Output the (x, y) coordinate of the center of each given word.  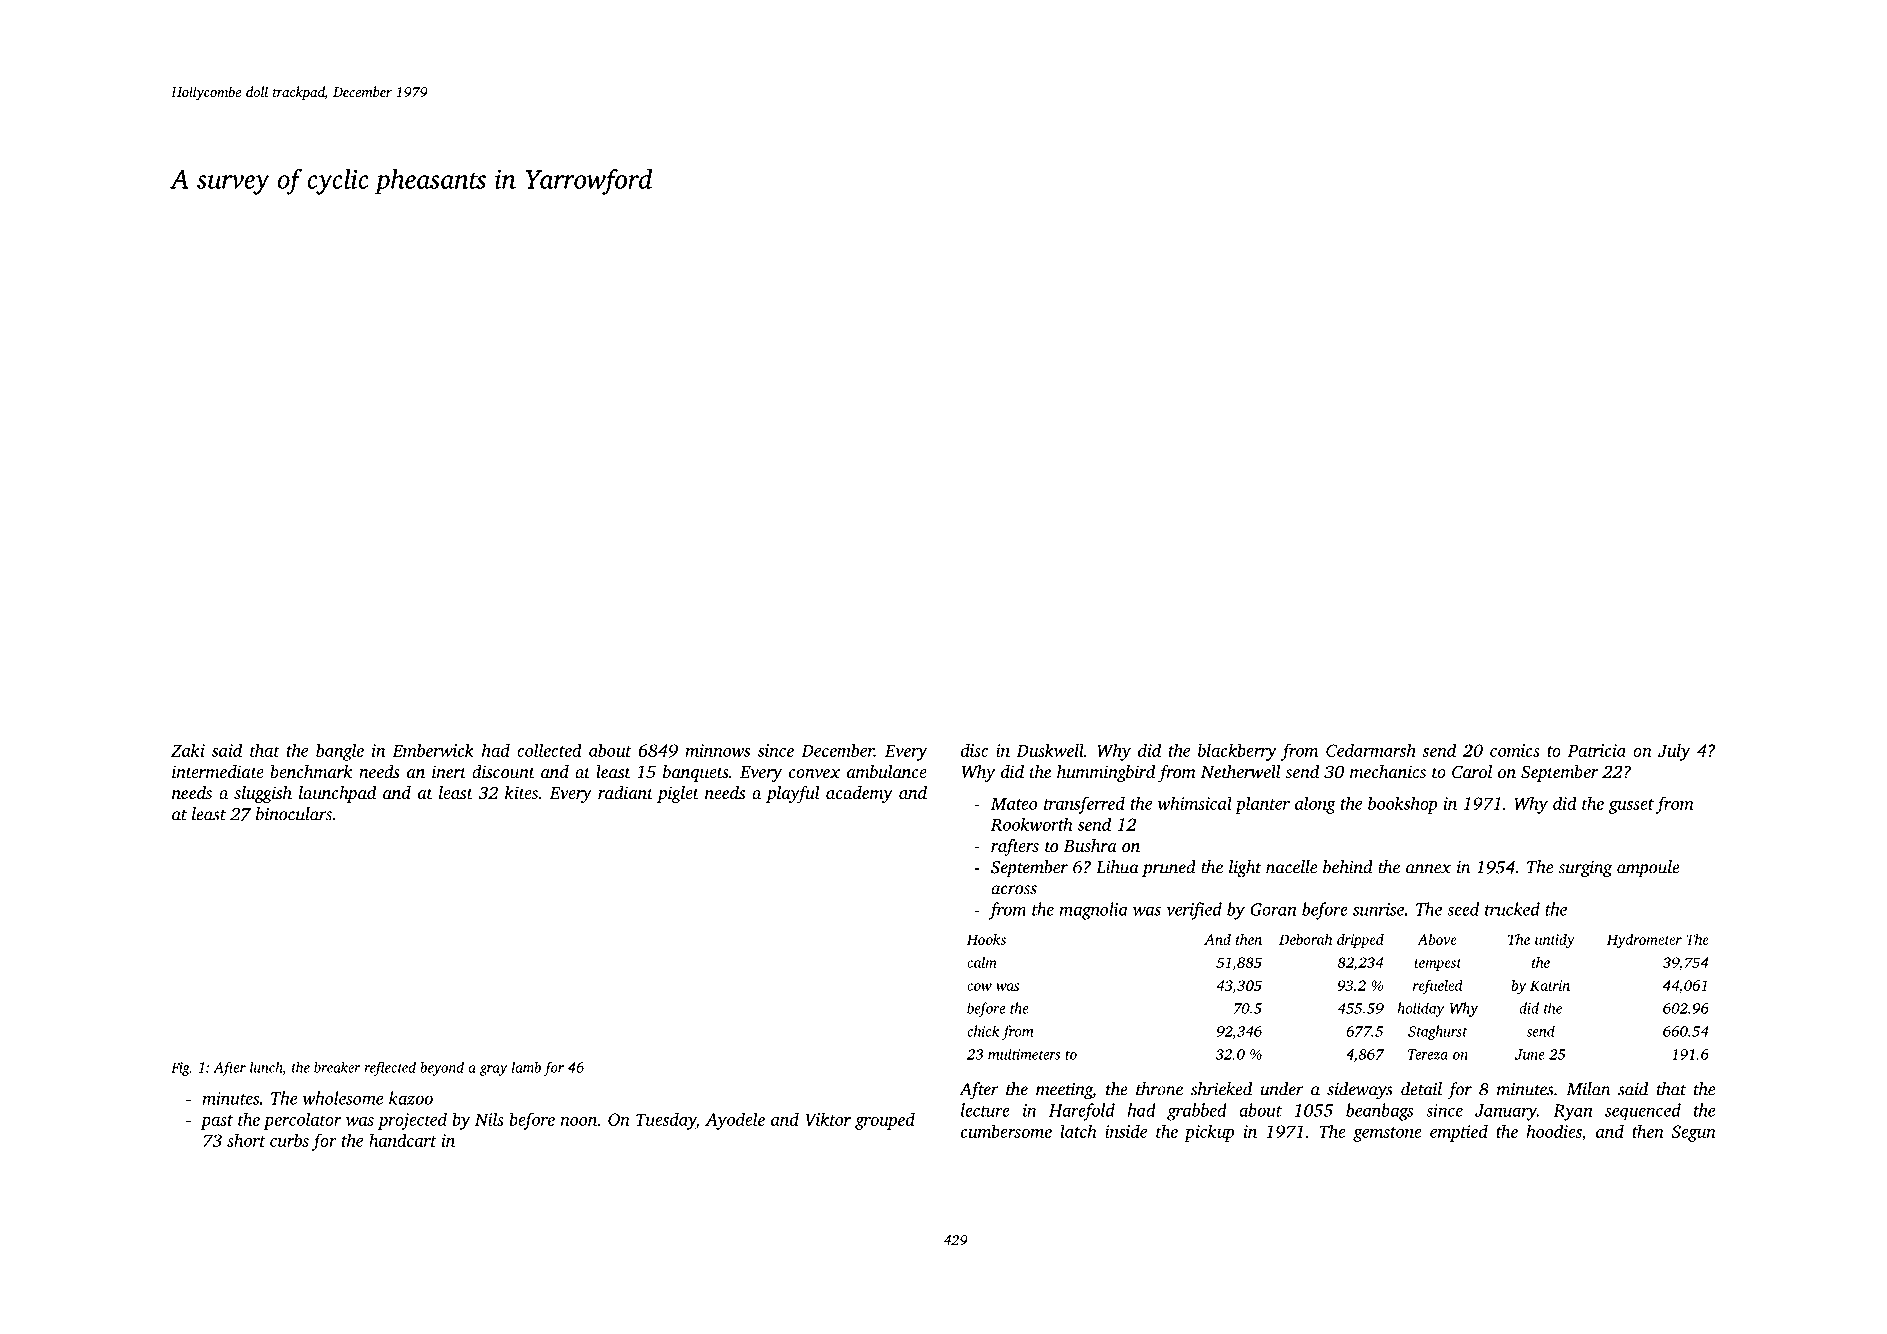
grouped (885, 1121)
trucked (1512, 909)
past (216, 1122)
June (1530, 1054)
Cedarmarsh (1371, 750)
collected (549, 750)
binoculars (294, 814)
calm (982, 962)
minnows (717, 750)
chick (983, 1031)
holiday (1420, 1009)
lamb (526, 1067)
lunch (266, 1068)
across (1014, 890)
